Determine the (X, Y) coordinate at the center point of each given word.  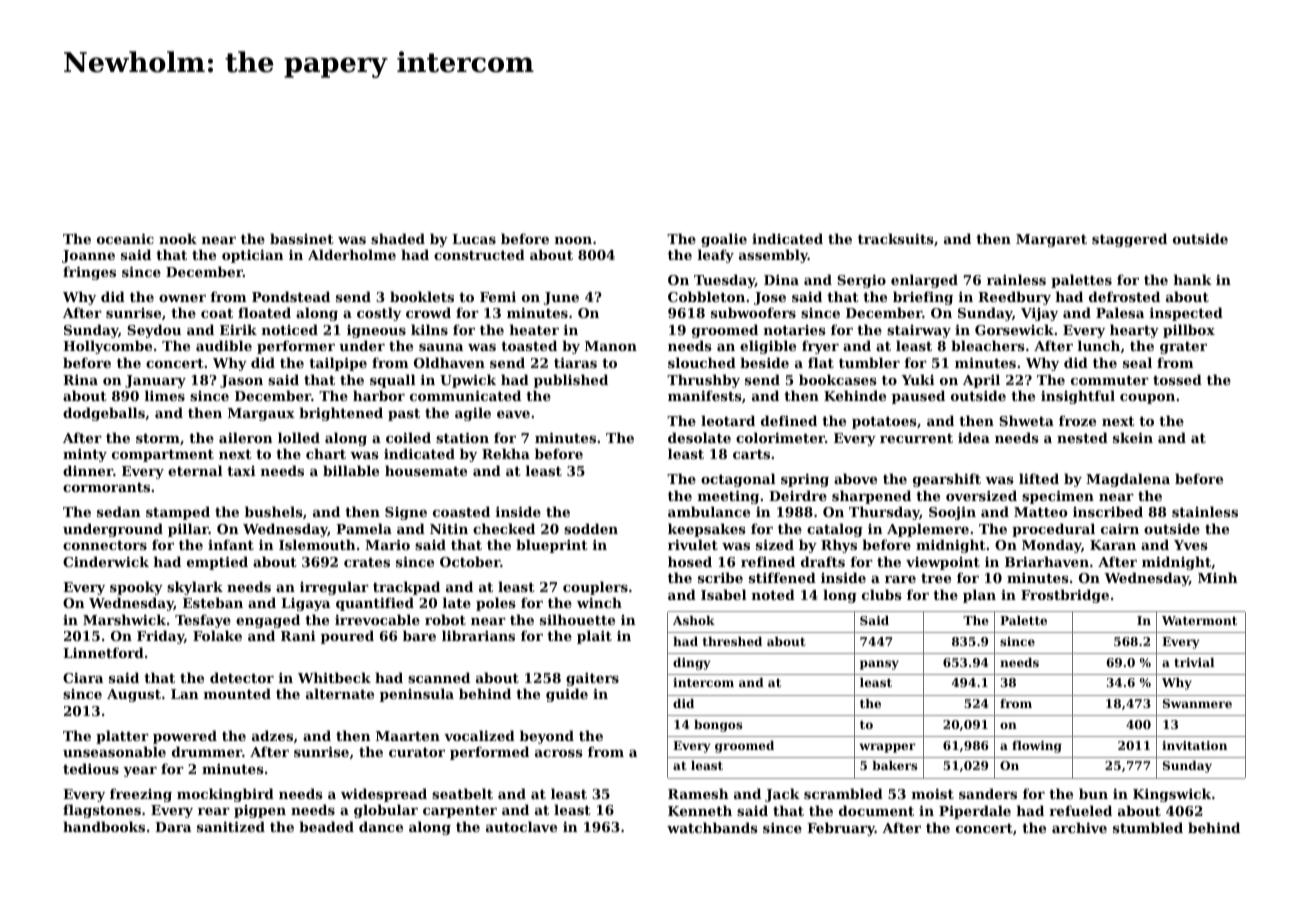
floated (264, 312)
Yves (1191, 545)
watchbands (712, 827)
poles (496, 604)
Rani (298, 636)
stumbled (1148, 827)
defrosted (1124, 296)
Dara (173, 827)
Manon (611, 346)
